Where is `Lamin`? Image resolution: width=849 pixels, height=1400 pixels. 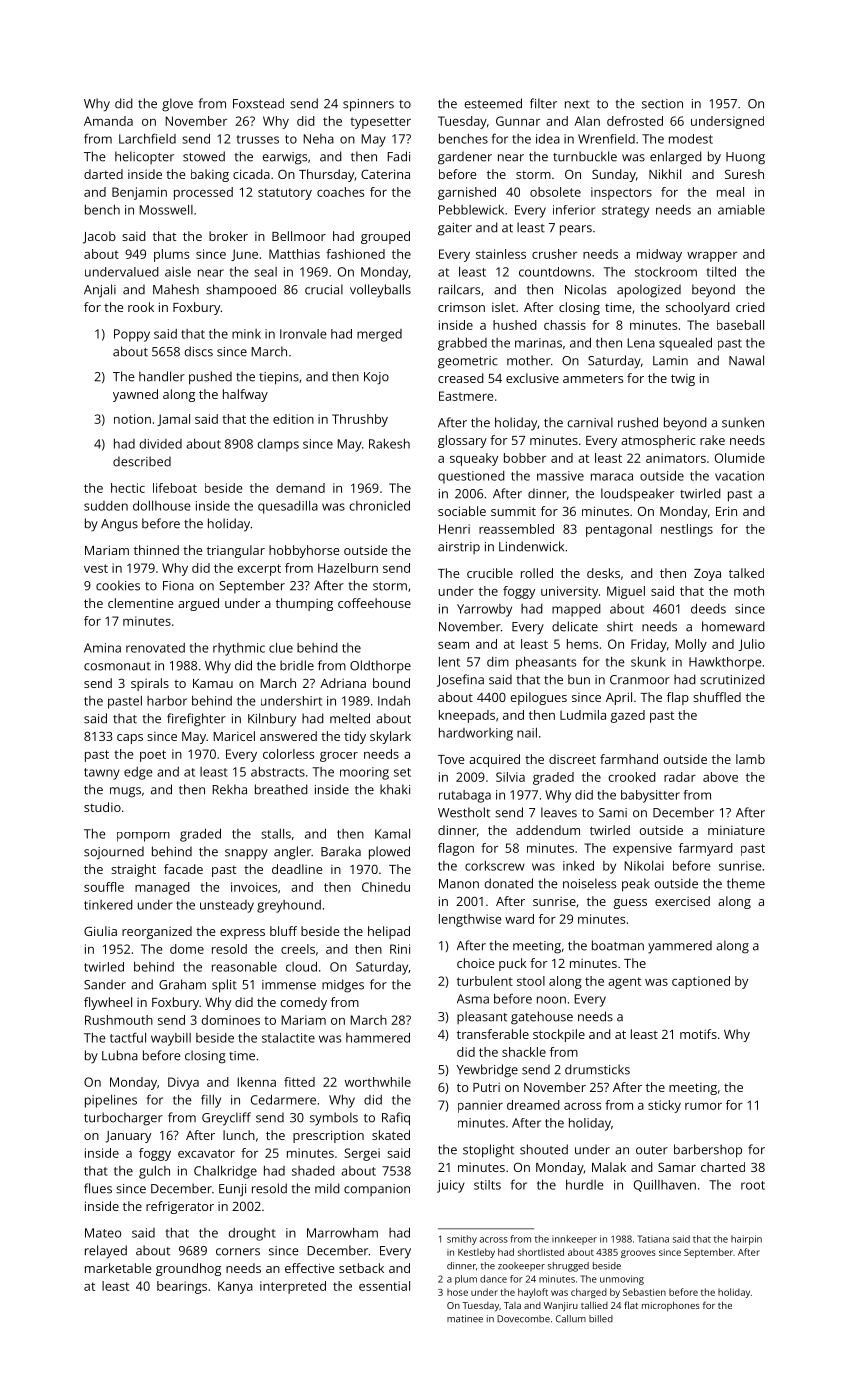 Lamin is located at coordinates (670, 361).
